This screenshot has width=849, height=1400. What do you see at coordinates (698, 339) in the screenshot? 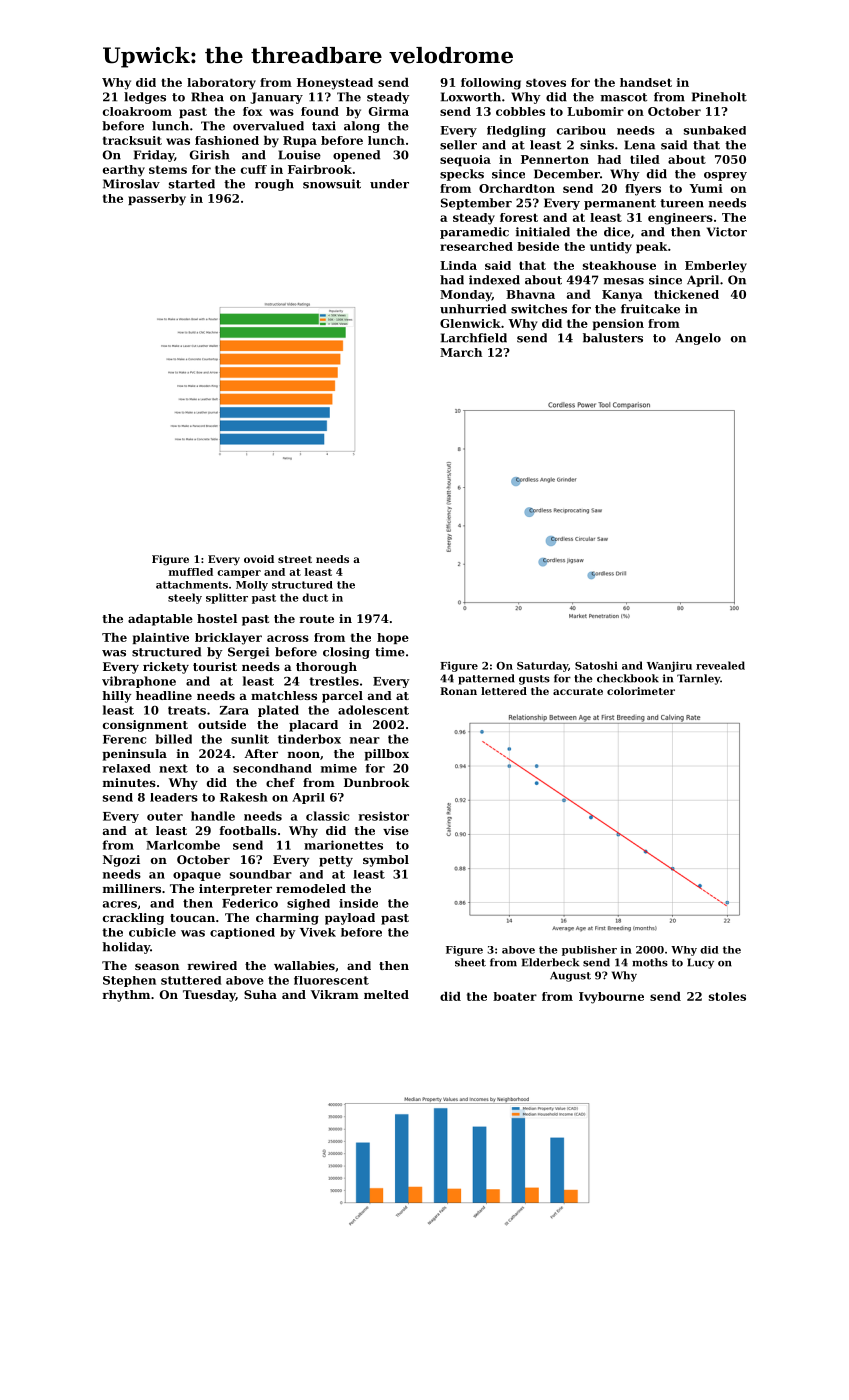
I see `Angelo` at bounding box center [698, 339].
